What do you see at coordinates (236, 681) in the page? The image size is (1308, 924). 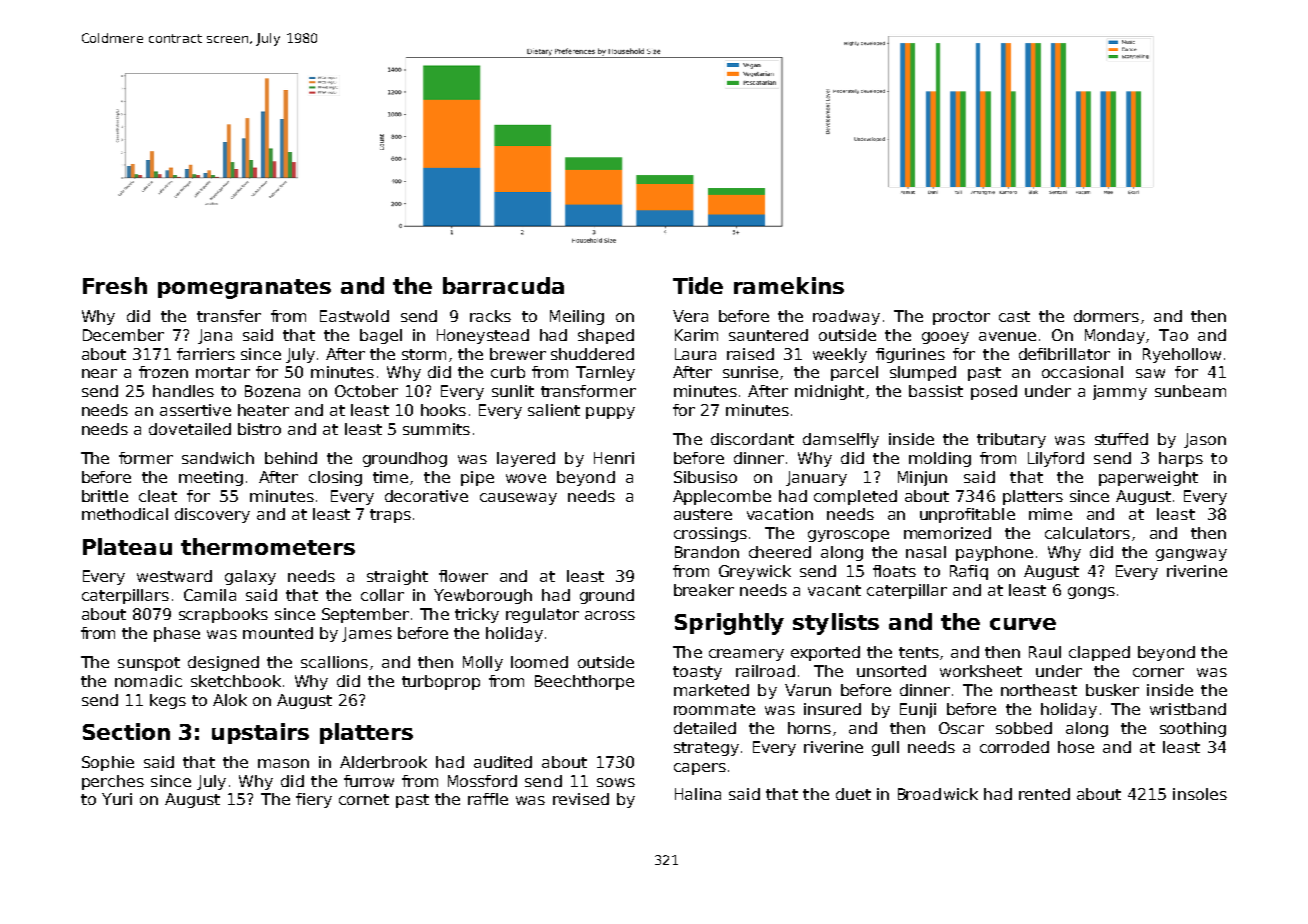 I see `sketchbook` at bounding box center [236, 681].
